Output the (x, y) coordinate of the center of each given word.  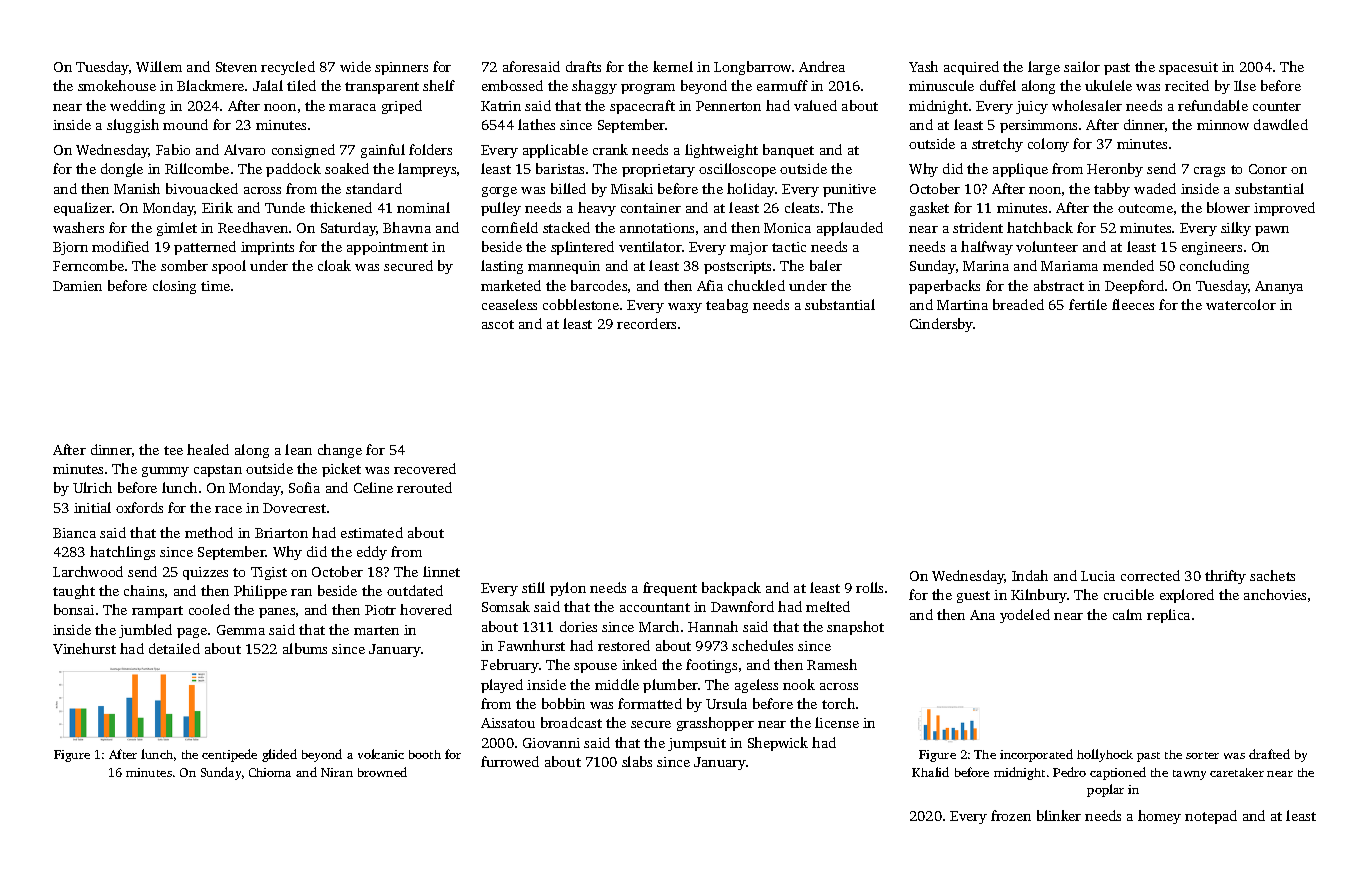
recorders (646, 323)
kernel (673, 66)
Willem (159, 66)
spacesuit (1188, 68)
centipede (229, 755)
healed (208, 449)
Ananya (1279, 287)
